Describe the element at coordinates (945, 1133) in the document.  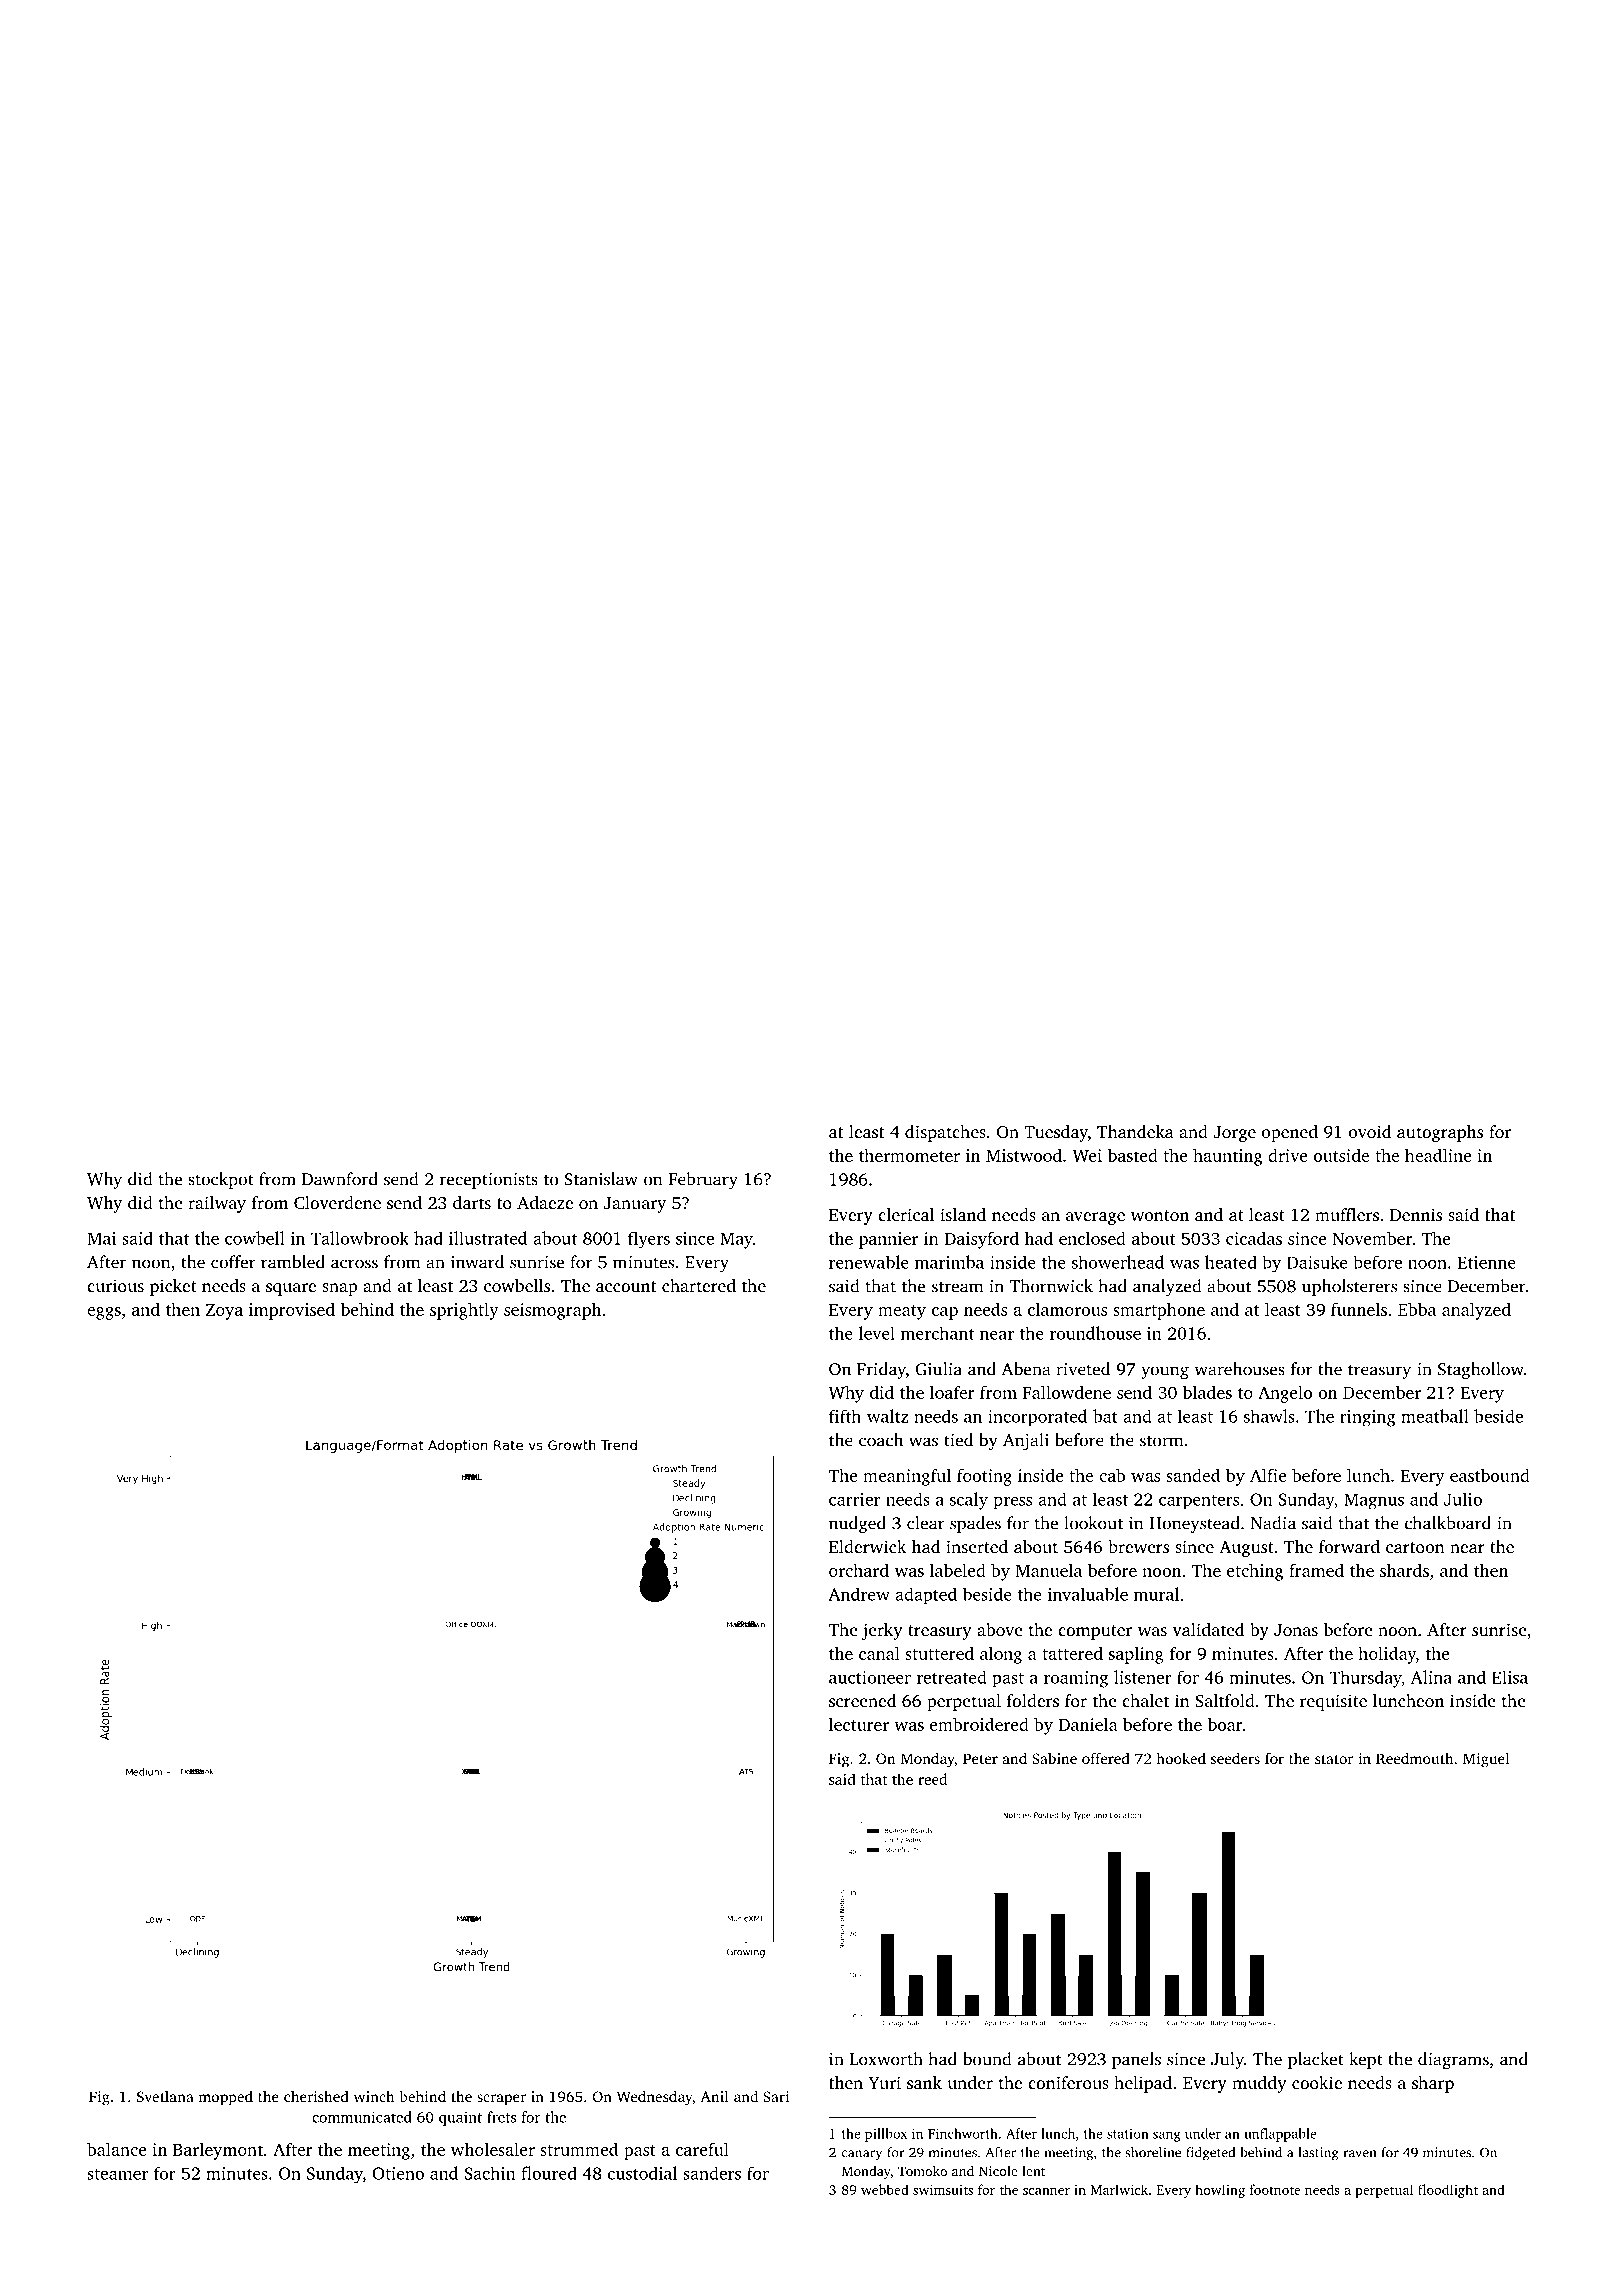
I see `dispatches` at that location.
